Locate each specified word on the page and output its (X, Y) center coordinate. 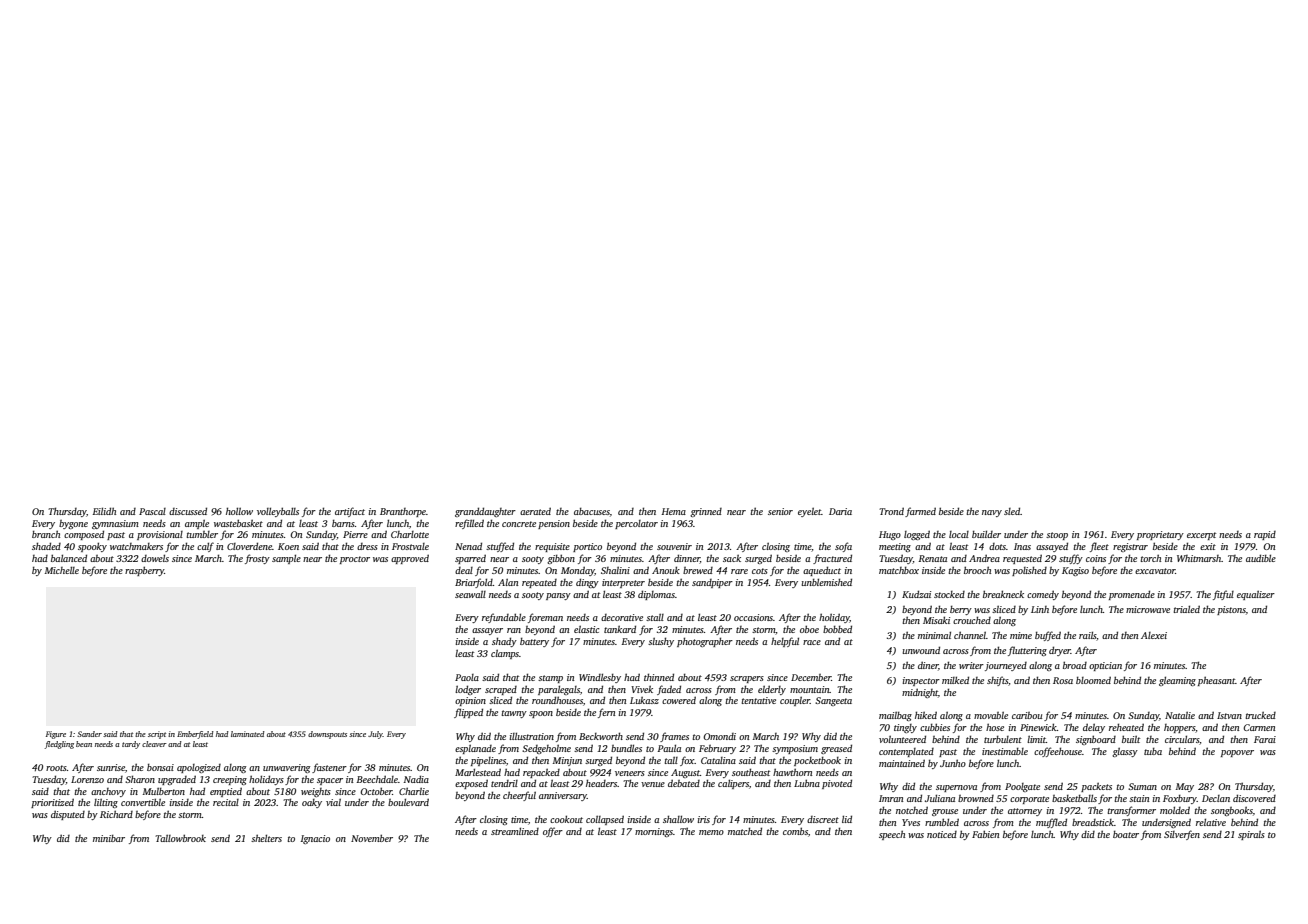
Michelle (62, 570)
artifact (350, 512)
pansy (558, 596)
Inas (1022, 546)
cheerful (519, 796)
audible (1261, 558)
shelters (266, 838)
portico (587, 547)
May (1185, 787)
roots (56, 768)
